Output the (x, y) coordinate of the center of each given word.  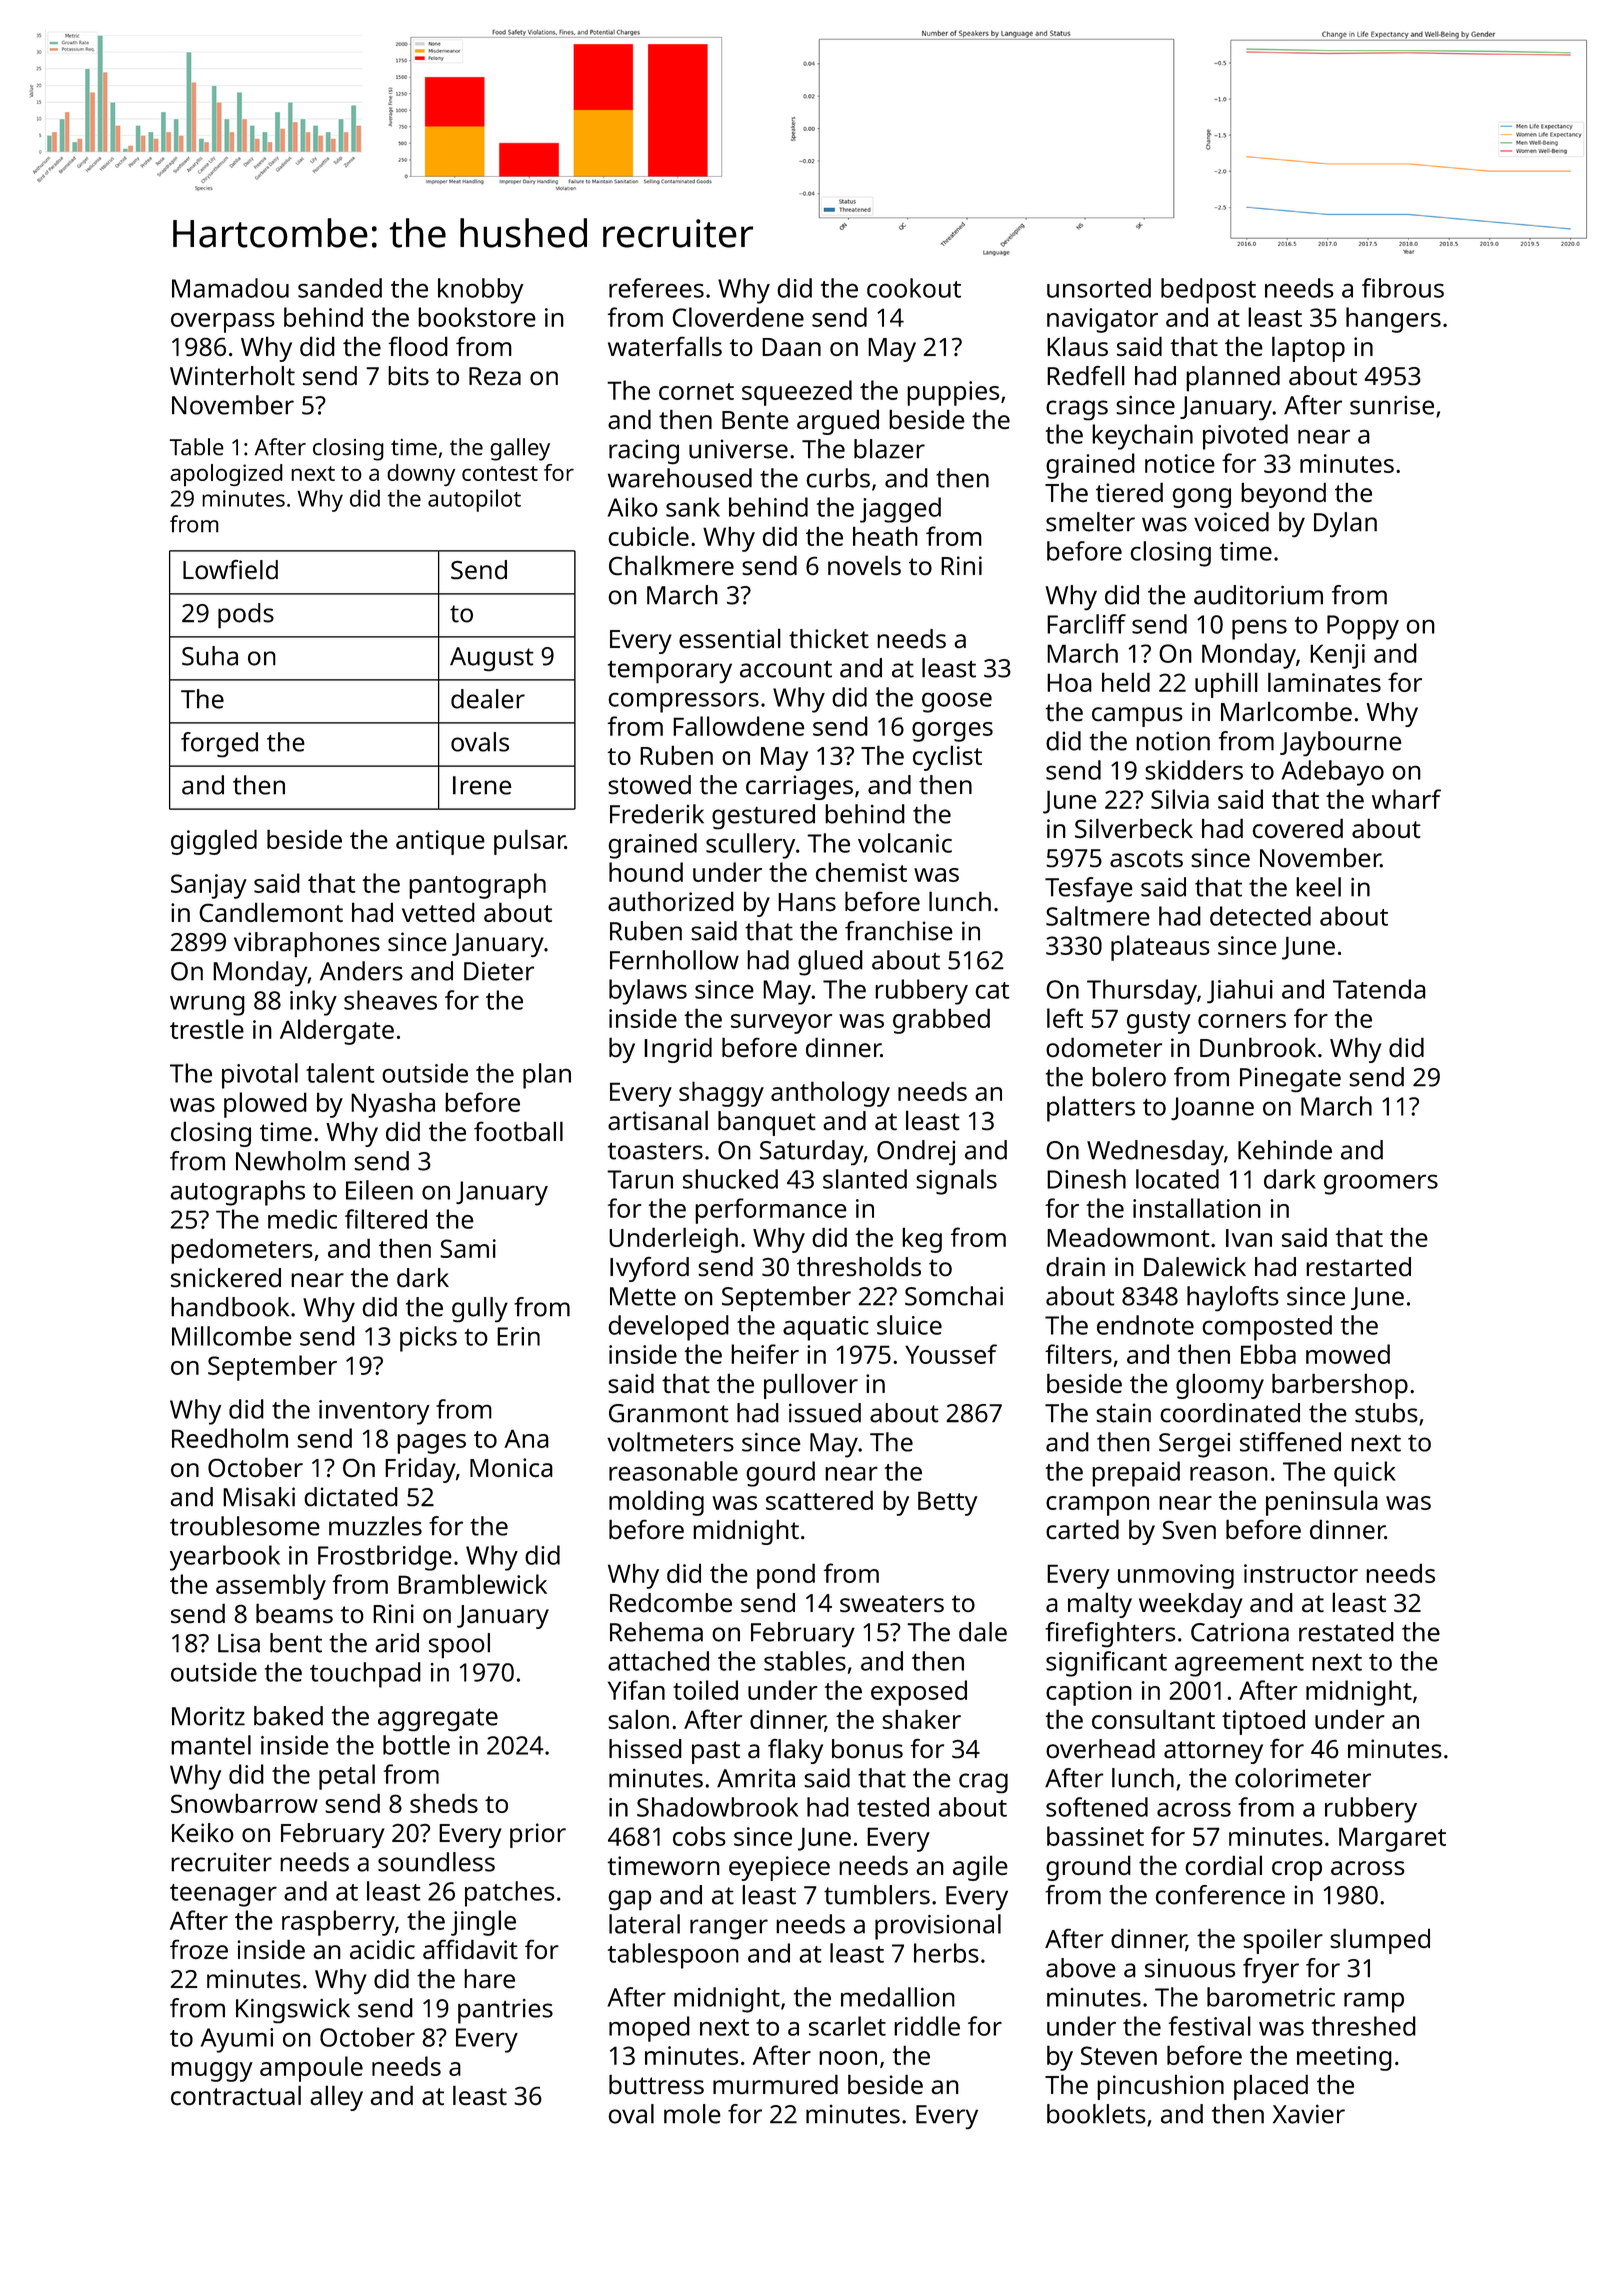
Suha (210, 656)
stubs (1386, 1413)
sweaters (892, 1603)
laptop (1308, 349)
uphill (1226, 685)
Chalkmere (671, 565)
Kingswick (293, 2010)
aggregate (438, 1719)
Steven (1119, 2055)
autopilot (474, 500)
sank (693, 507)
